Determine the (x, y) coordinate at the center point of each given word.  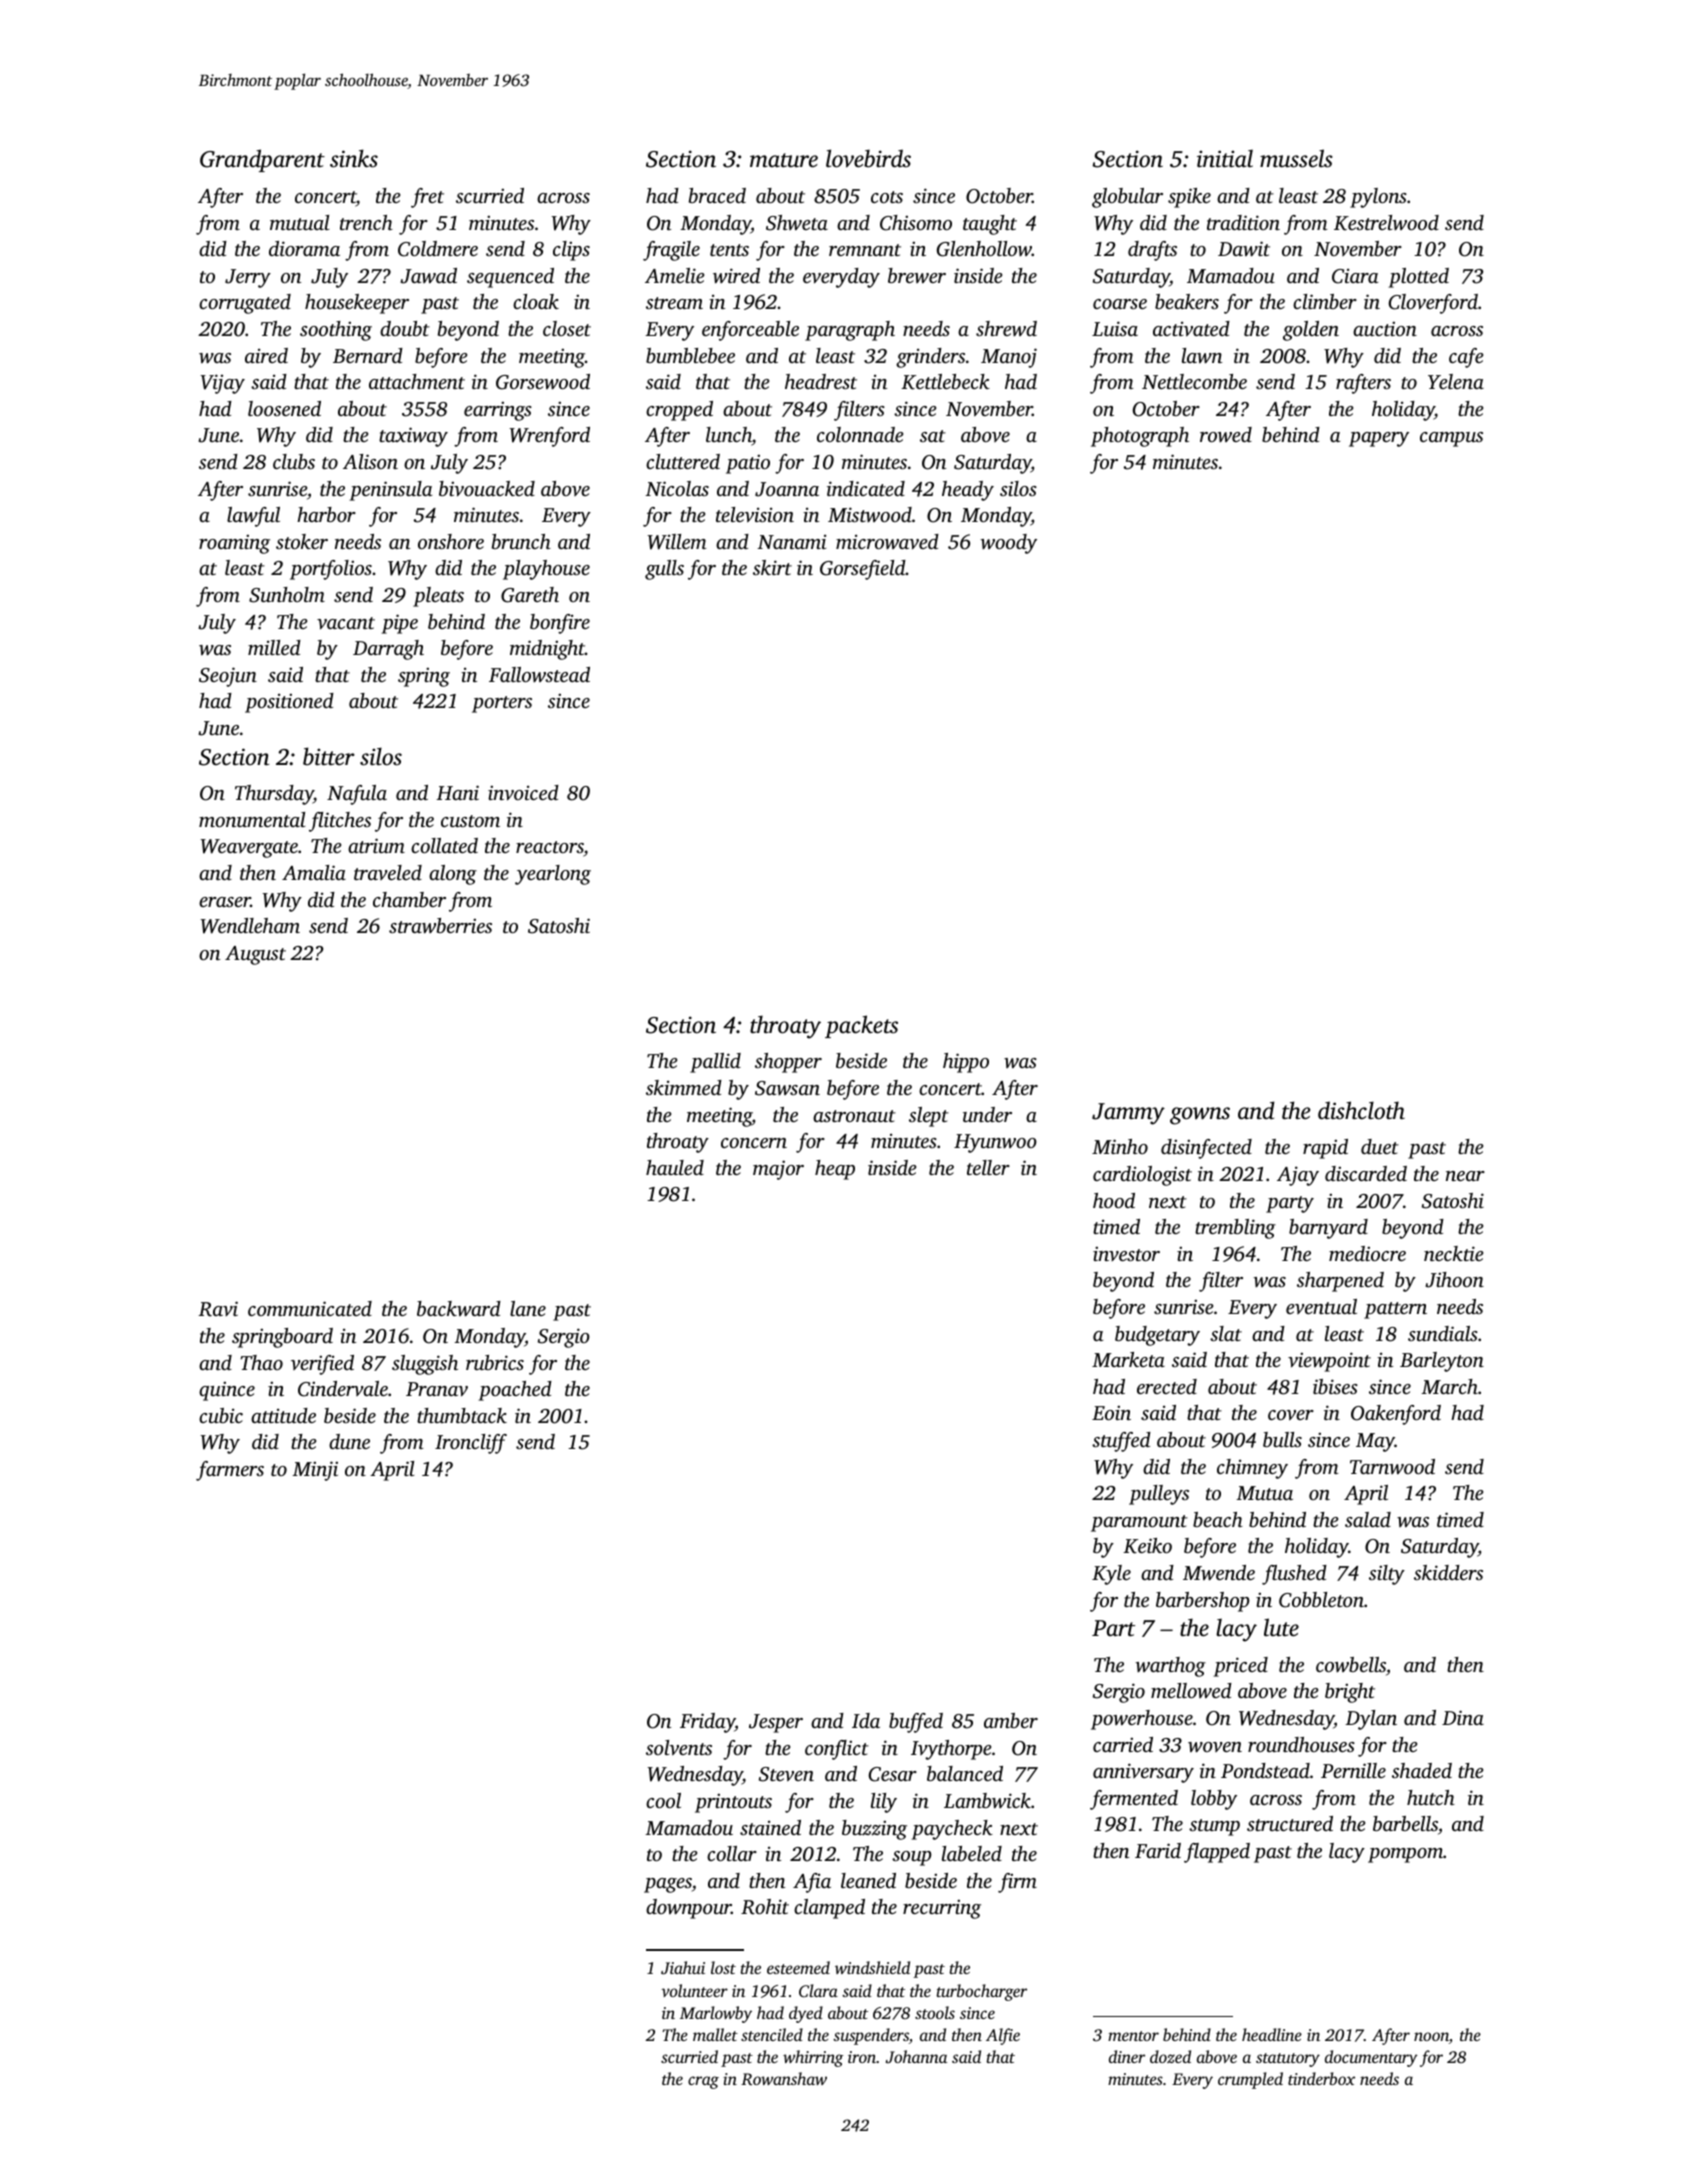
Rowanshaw (784, 2078)
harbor (326, 514)
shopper (788, 1063)
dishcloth (1361, 1110)
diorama (304, 248)
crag (703, 2082)
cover (1291, 1415)
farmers (230, 1471)
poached (515, 1391)
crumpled (1250, 2080)
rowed (1226, 434)
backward (459, 1309)
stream (674, 303)
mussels (1296, 158)
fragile (671, 251)
